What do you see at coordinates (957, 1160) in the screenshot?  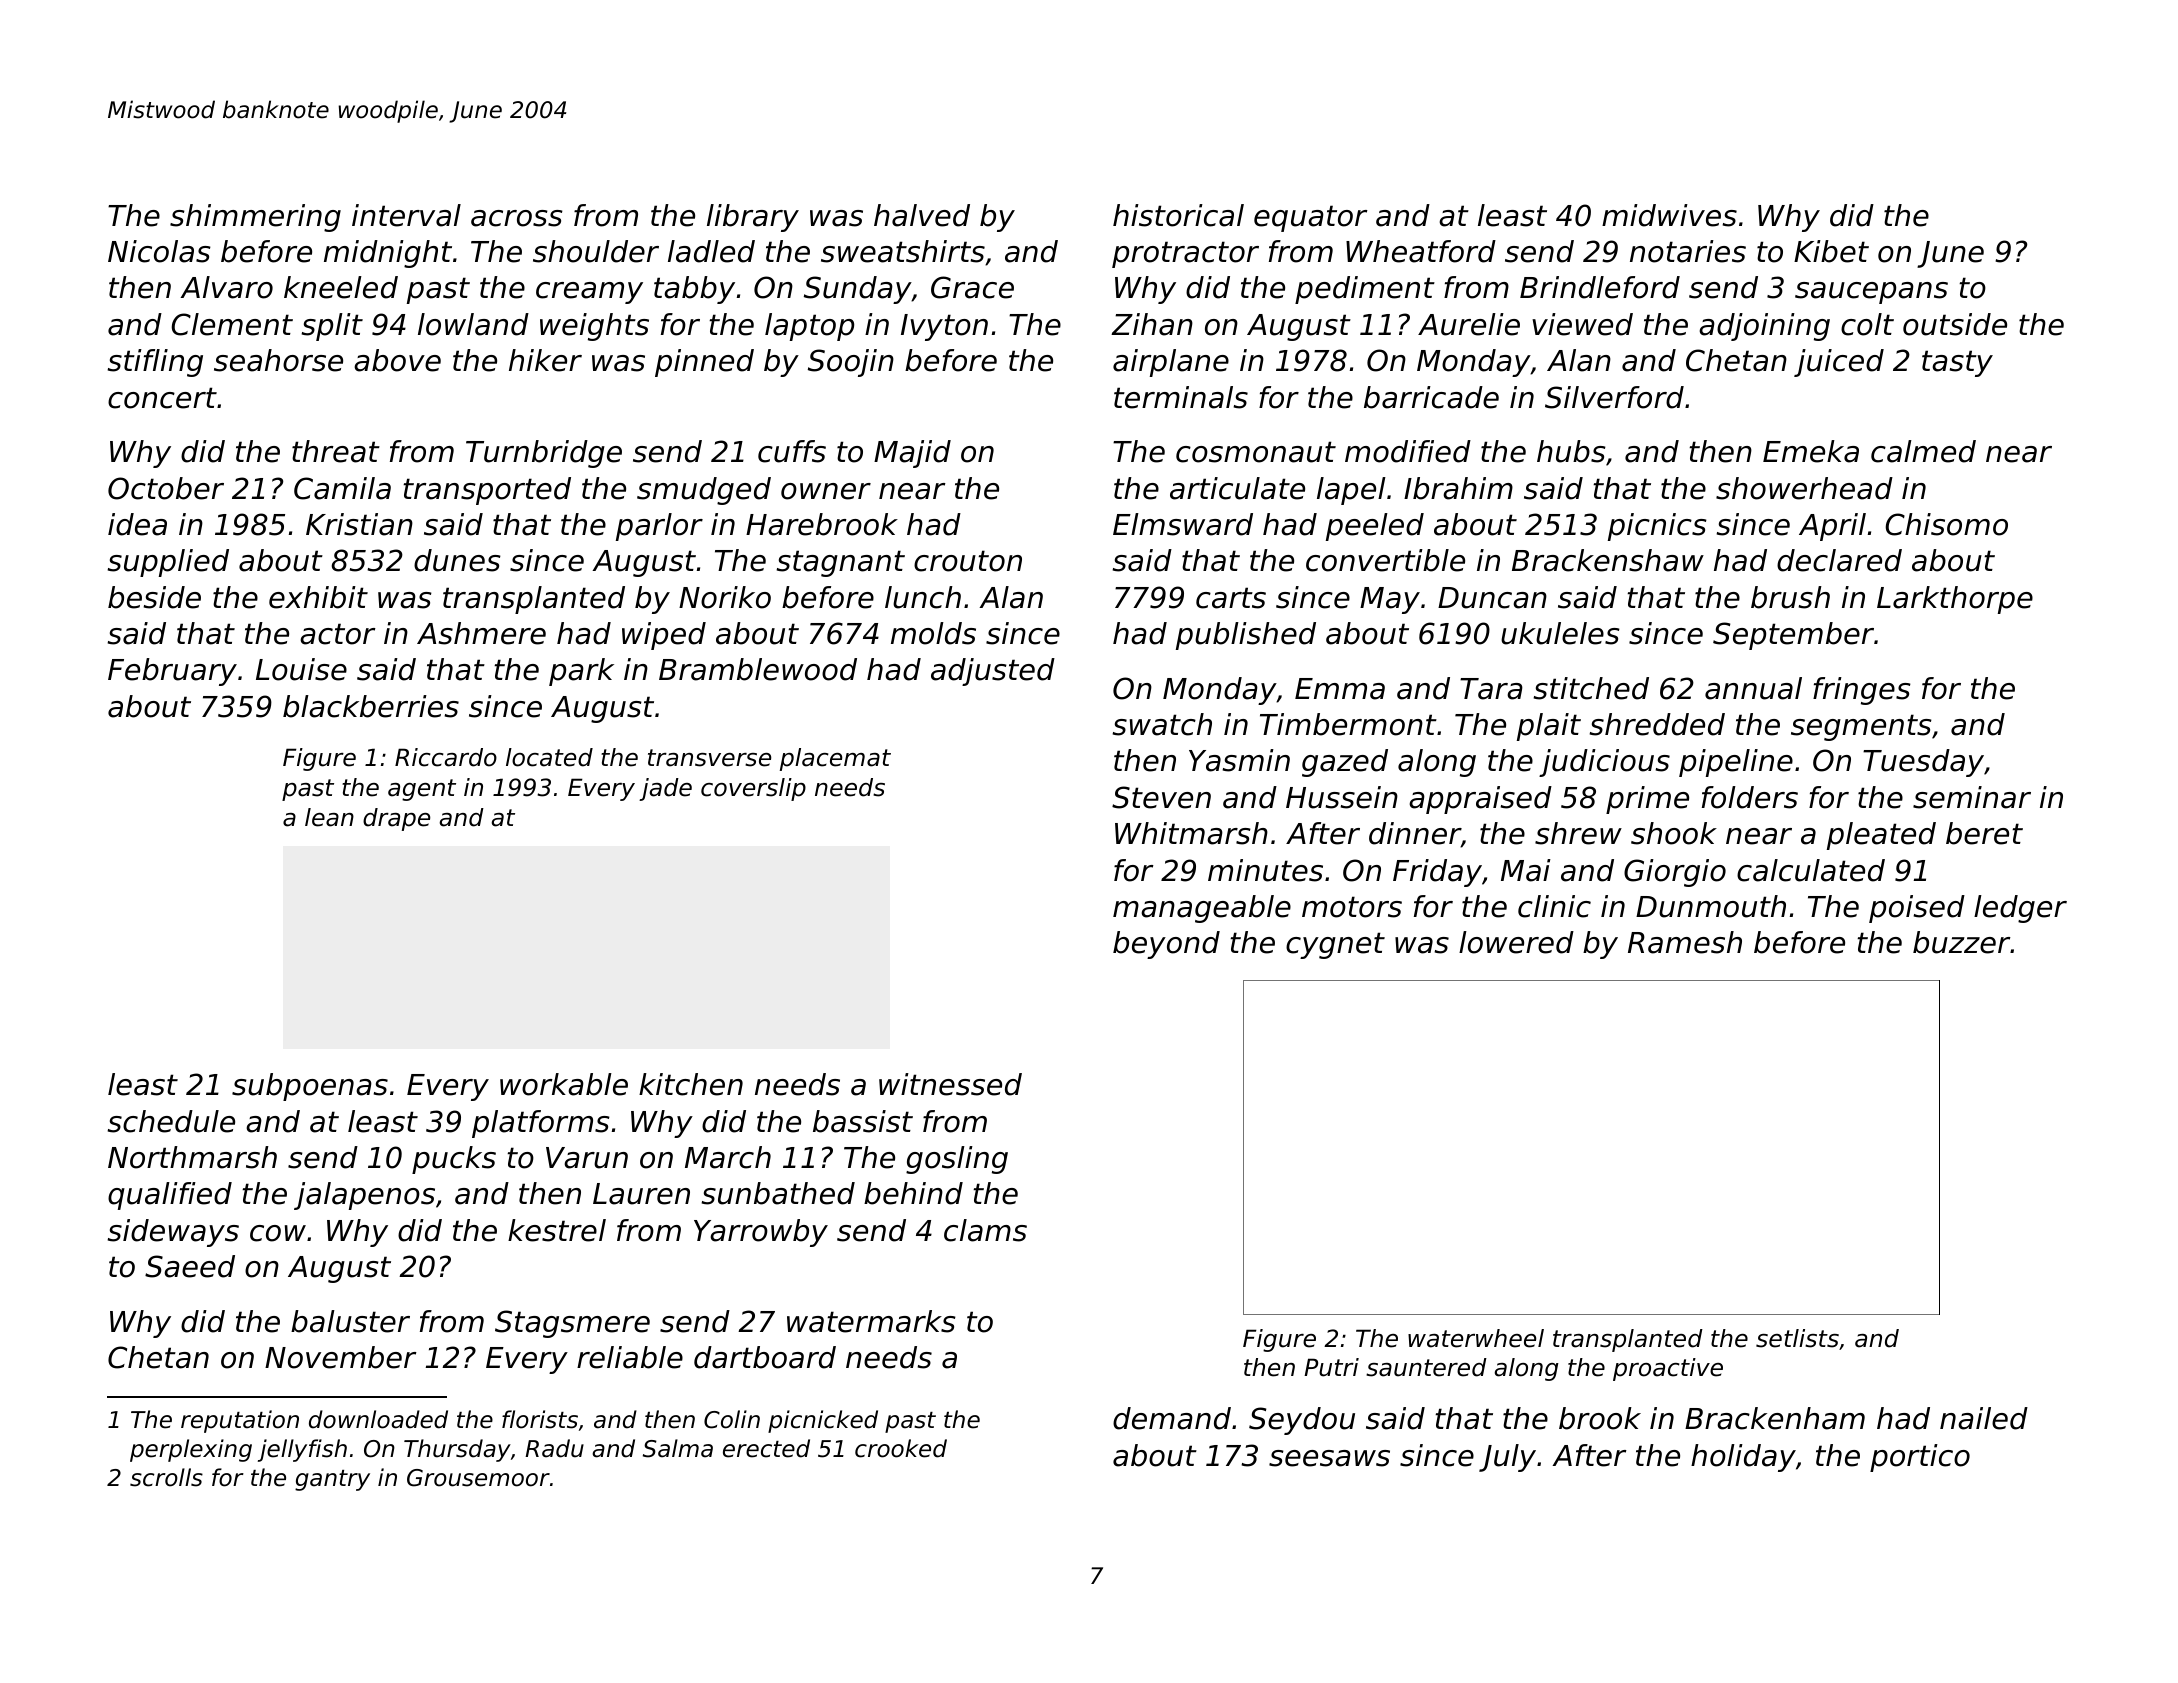 I see `gosling` at bounding box center [957, 1160].
